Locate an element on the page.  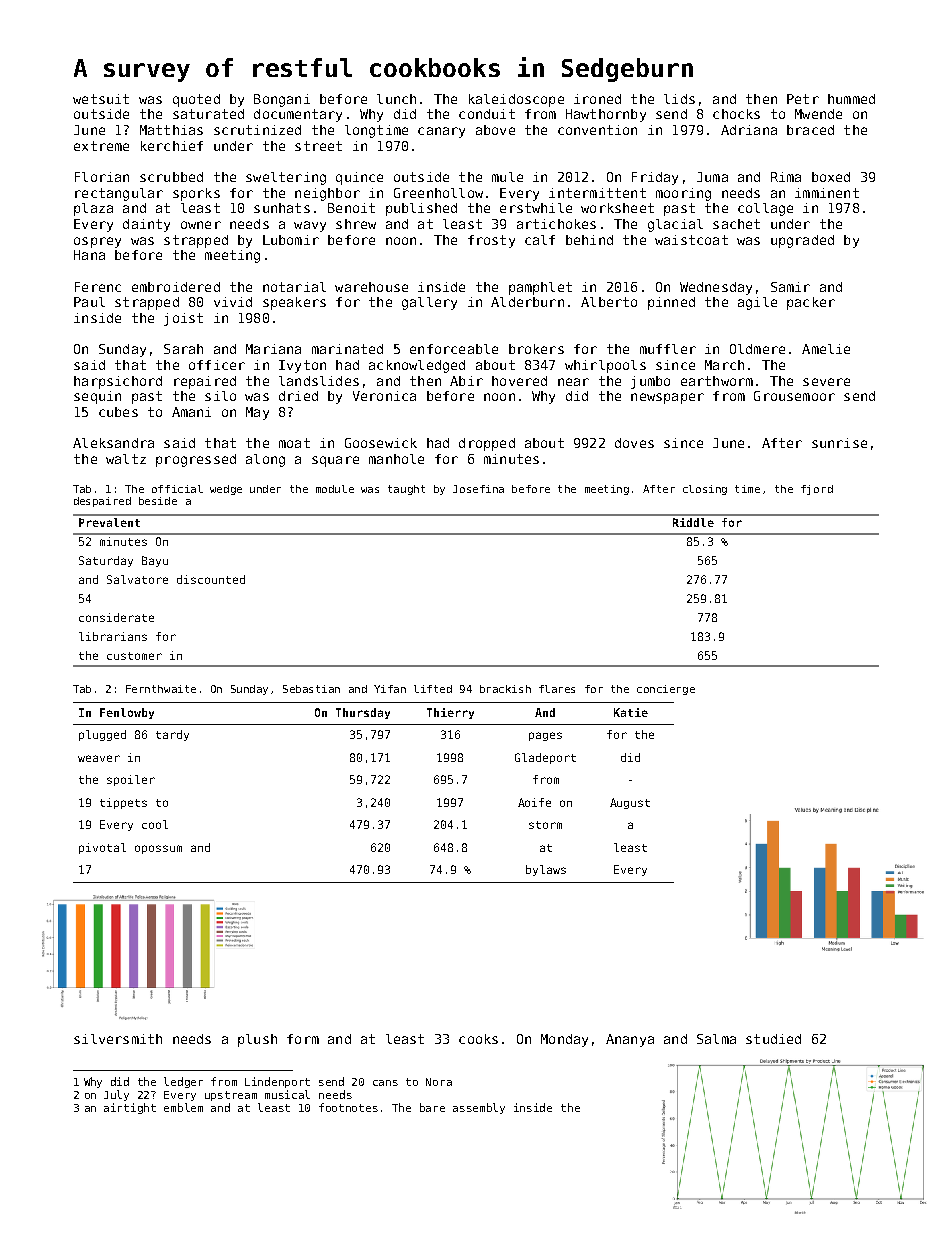
wetsuit is located at coordinates (101, 99).
